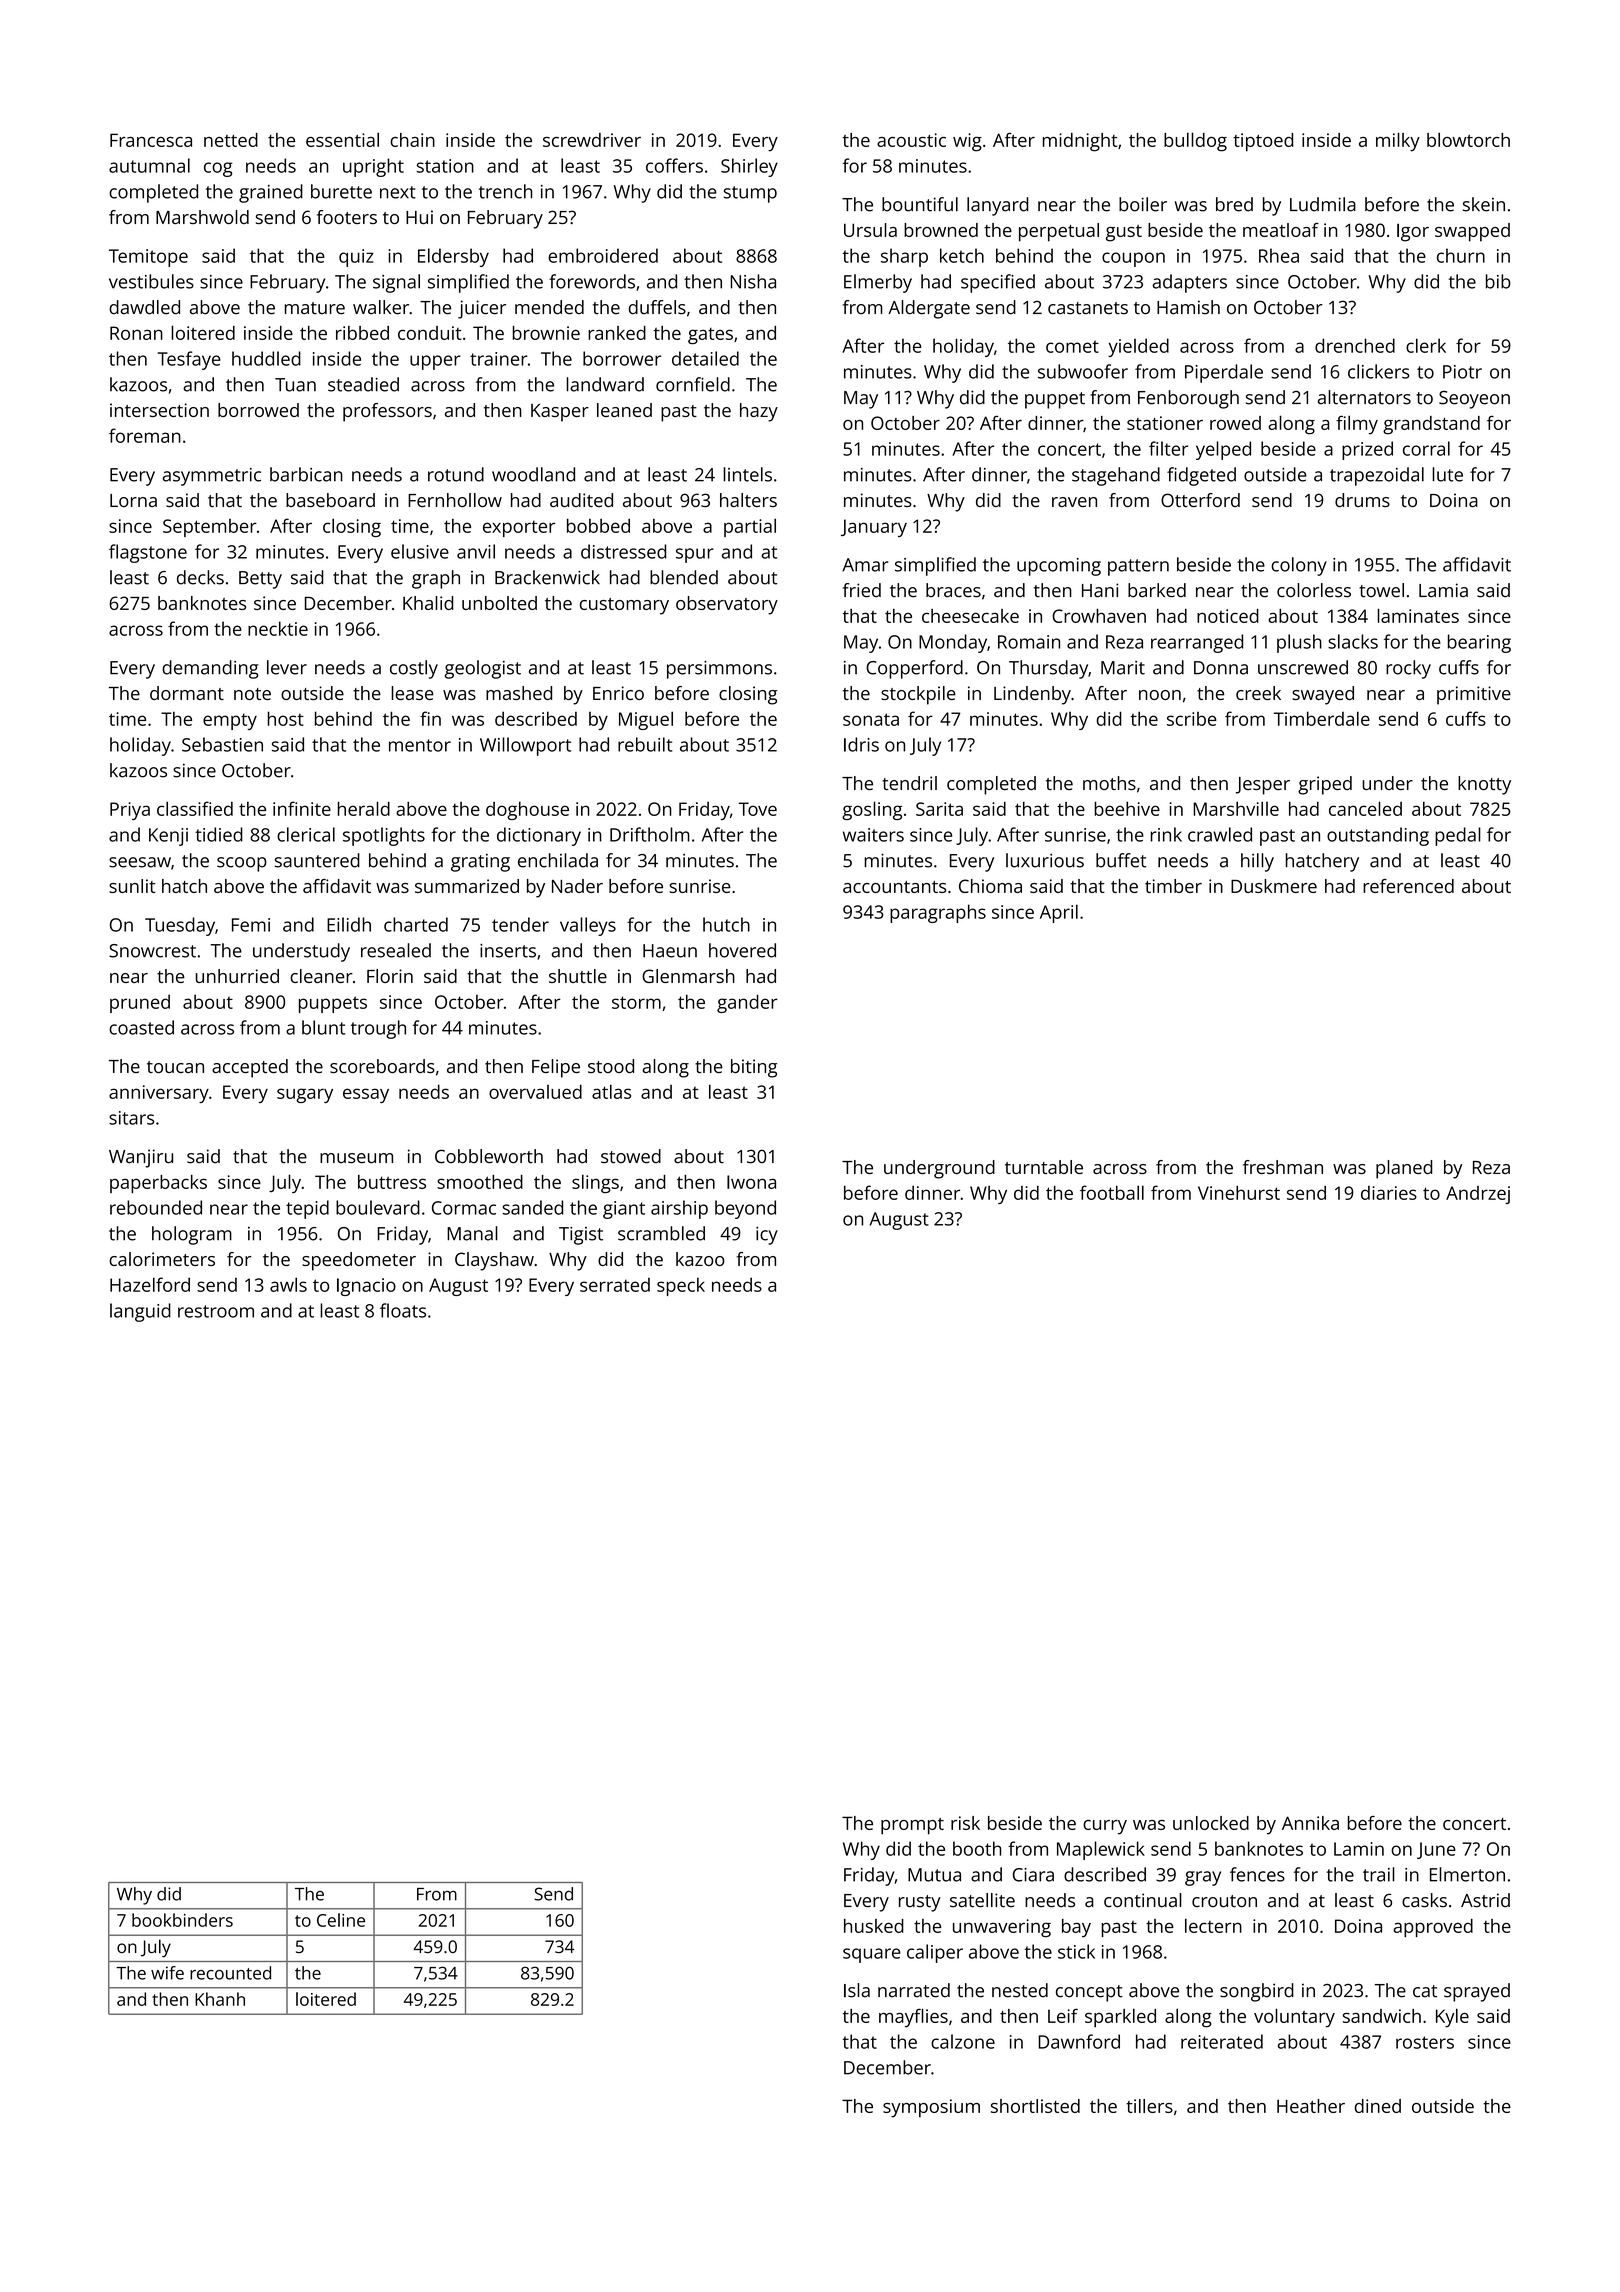 The width and height of the document is (1620, 2292). I want to click on hazy, so click(759, 412).
